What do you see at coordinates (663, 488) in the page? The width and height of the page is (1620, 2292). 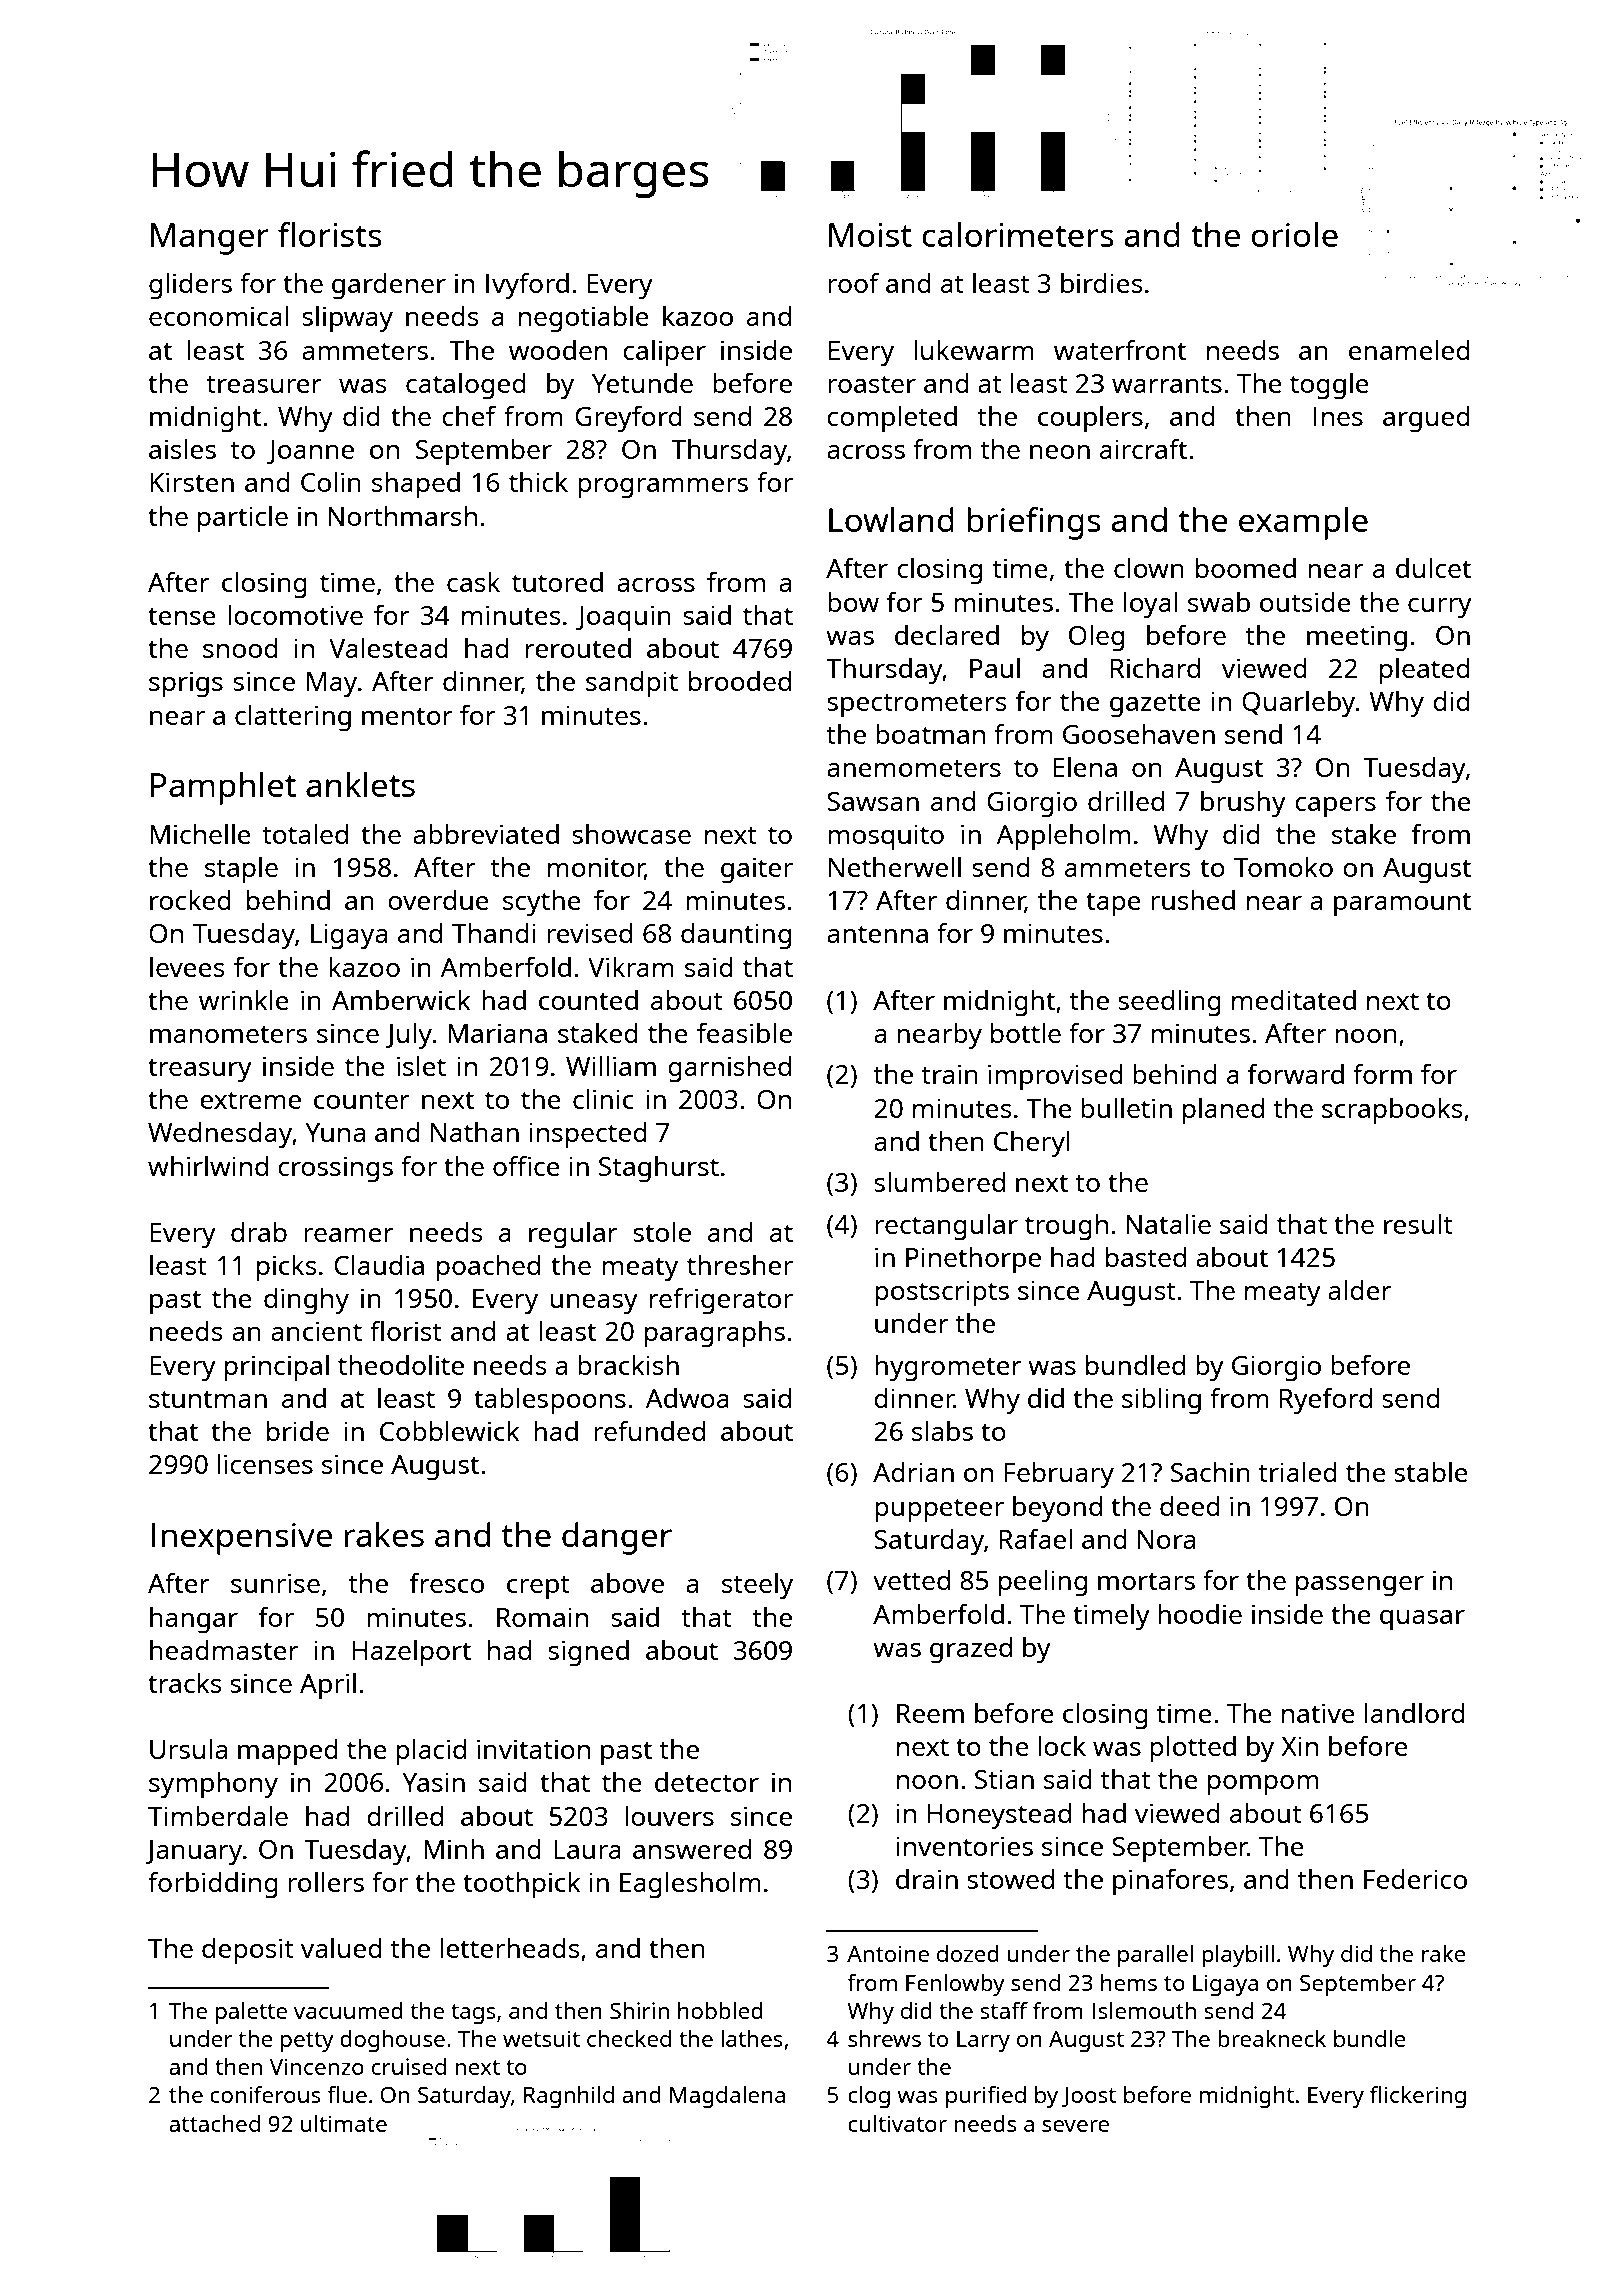 I see `programmers` at bounding box center [663, 488].
